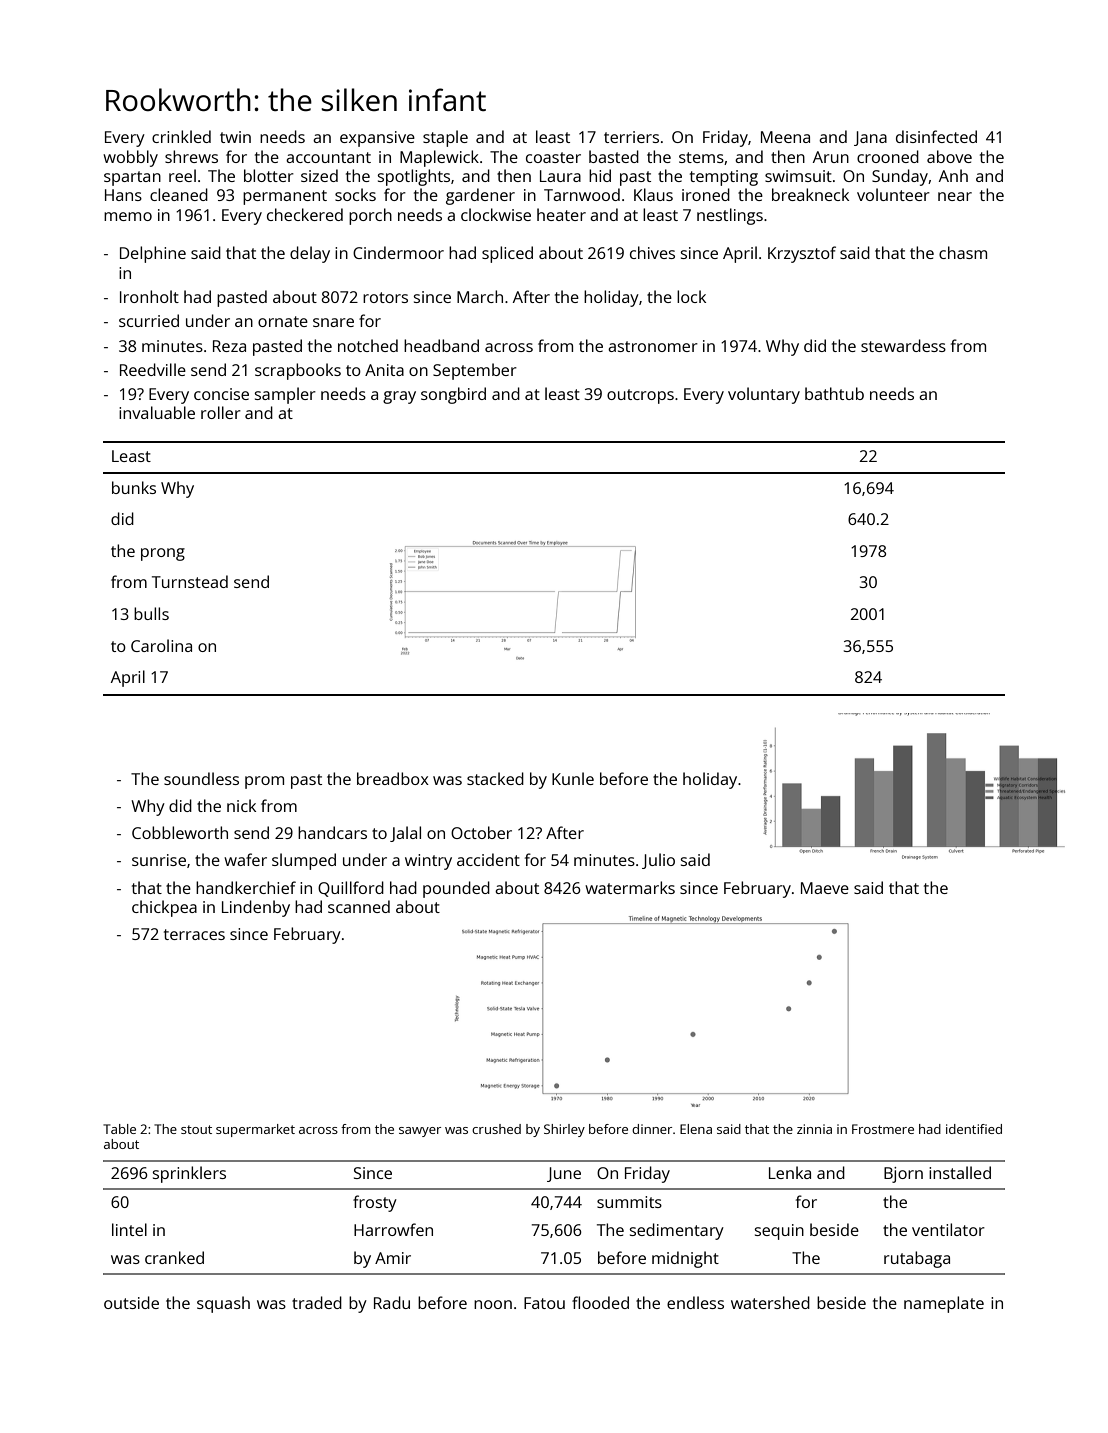  I want to click on breakneck, so click(810, 194).
